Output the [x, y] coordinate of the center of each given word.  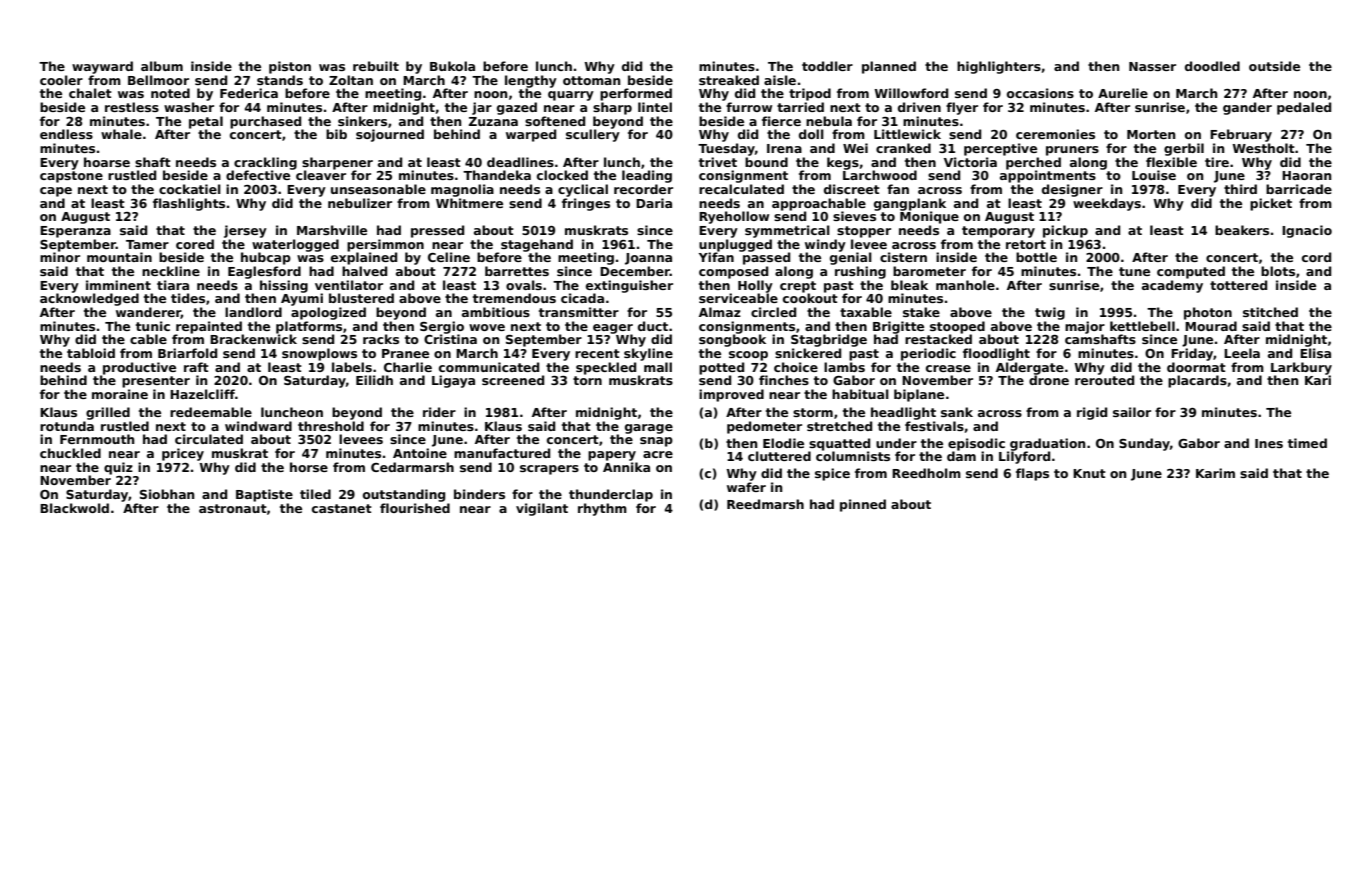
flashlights [189, 204]
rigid [1092, 413]
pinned [863, 505]
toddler [827, 66]
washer [189, 107]
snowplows [319, 354]
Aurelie [1123, 93]
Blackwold [74, 508]
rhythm [602, 509]
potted [721, 368]
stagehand [537, 245]
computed [1191, 272]
